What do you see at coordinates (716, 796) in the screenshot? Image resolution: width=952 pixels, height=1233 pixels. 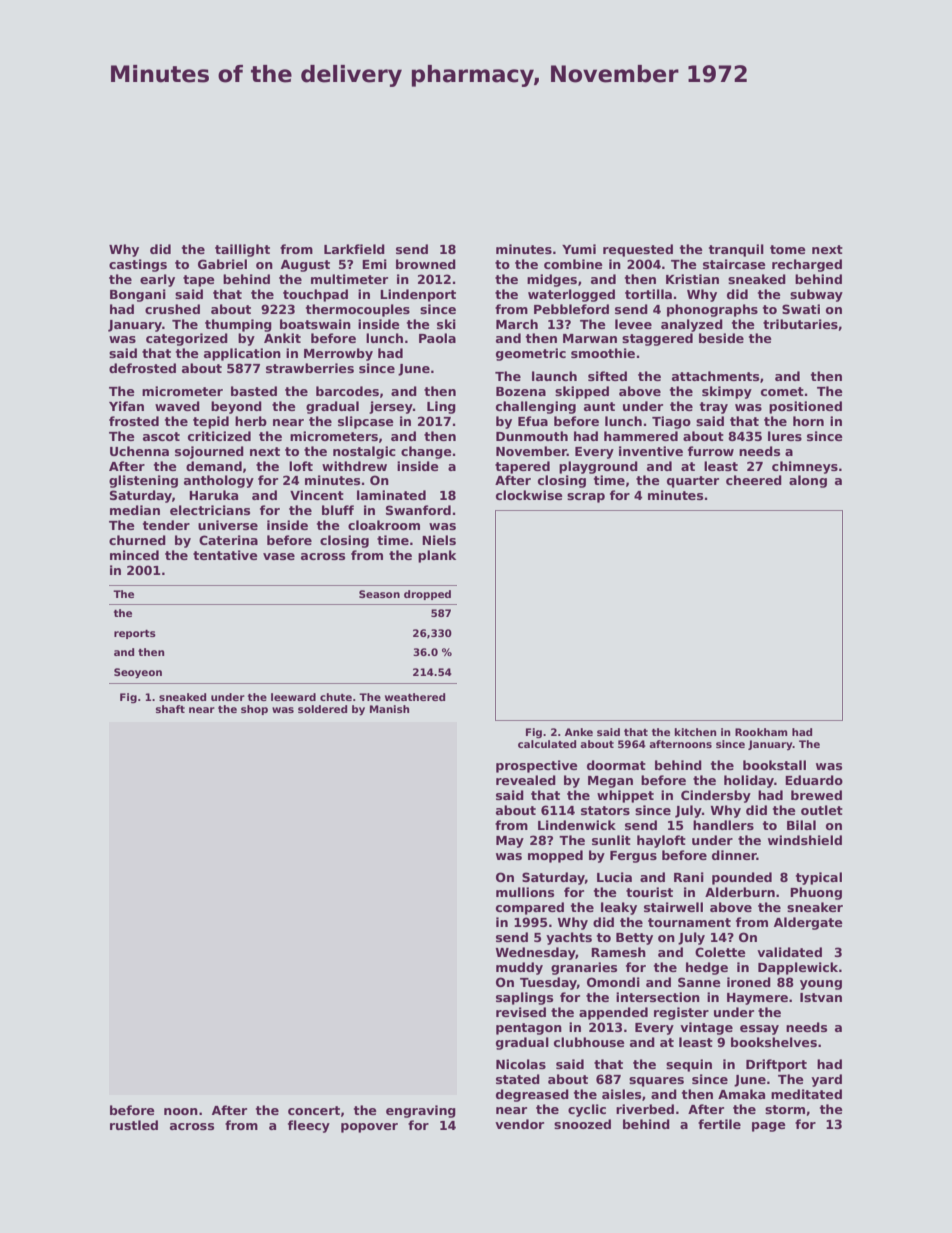 I see `Cindersby` at bounding box center [716, 796].
